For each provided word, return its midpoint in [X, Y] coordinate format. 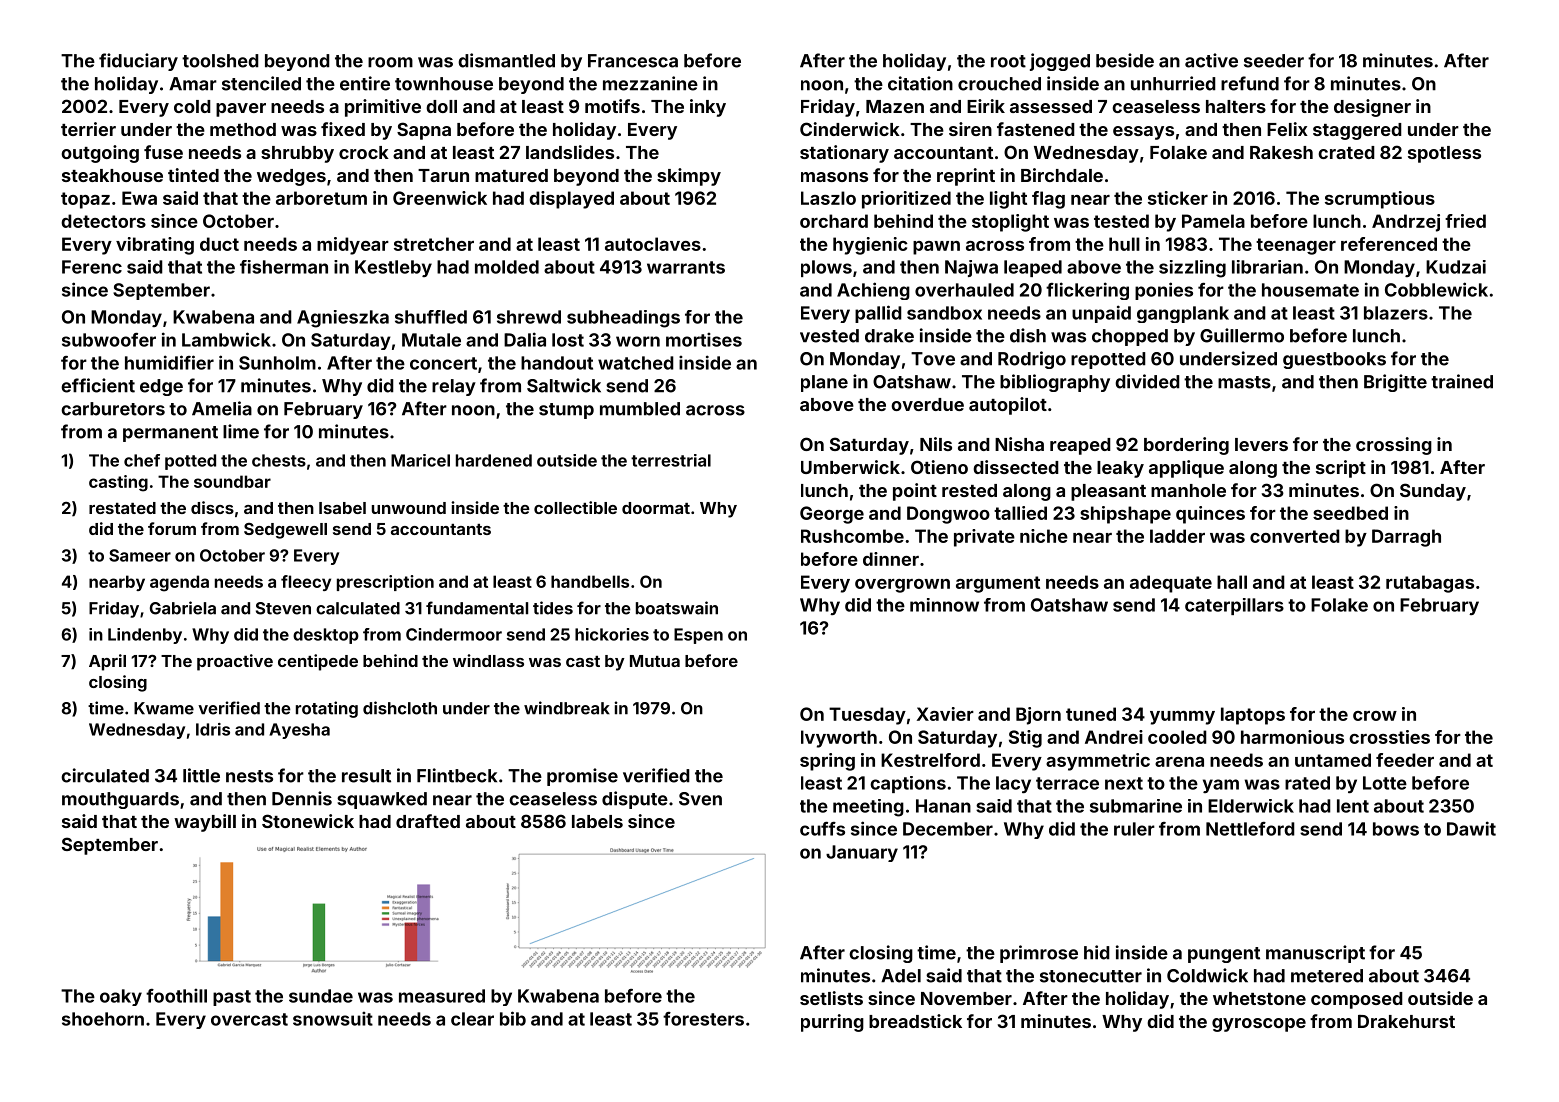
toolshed [220, 61]
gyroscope [1259, 1025]
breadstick [915, 1021]
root [1008, 61]
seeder [1274, 61]
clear [472, 1019]
